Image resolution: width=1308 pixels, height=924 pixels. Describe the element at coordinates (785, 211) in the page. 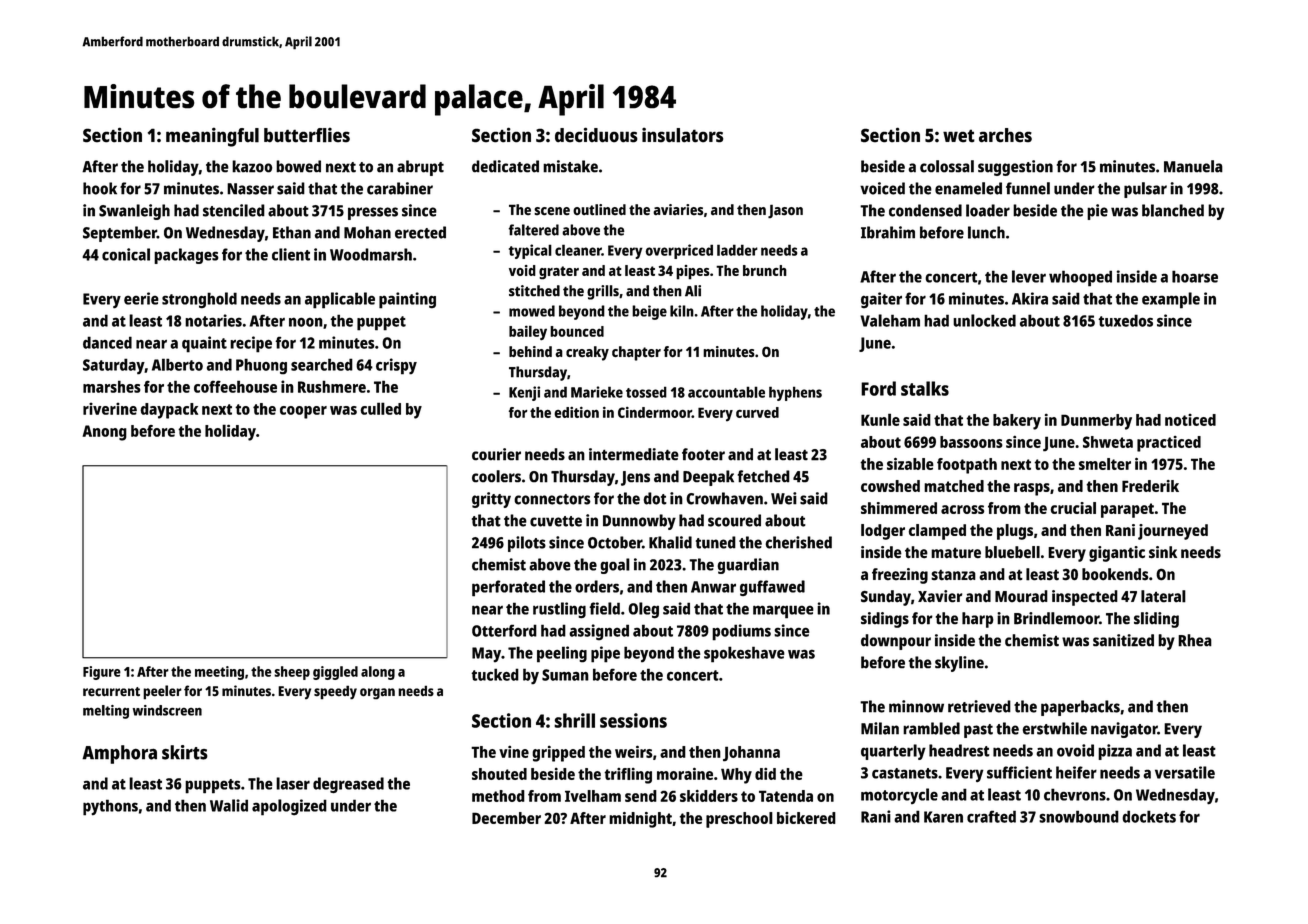

I see `Jason` at that location.
